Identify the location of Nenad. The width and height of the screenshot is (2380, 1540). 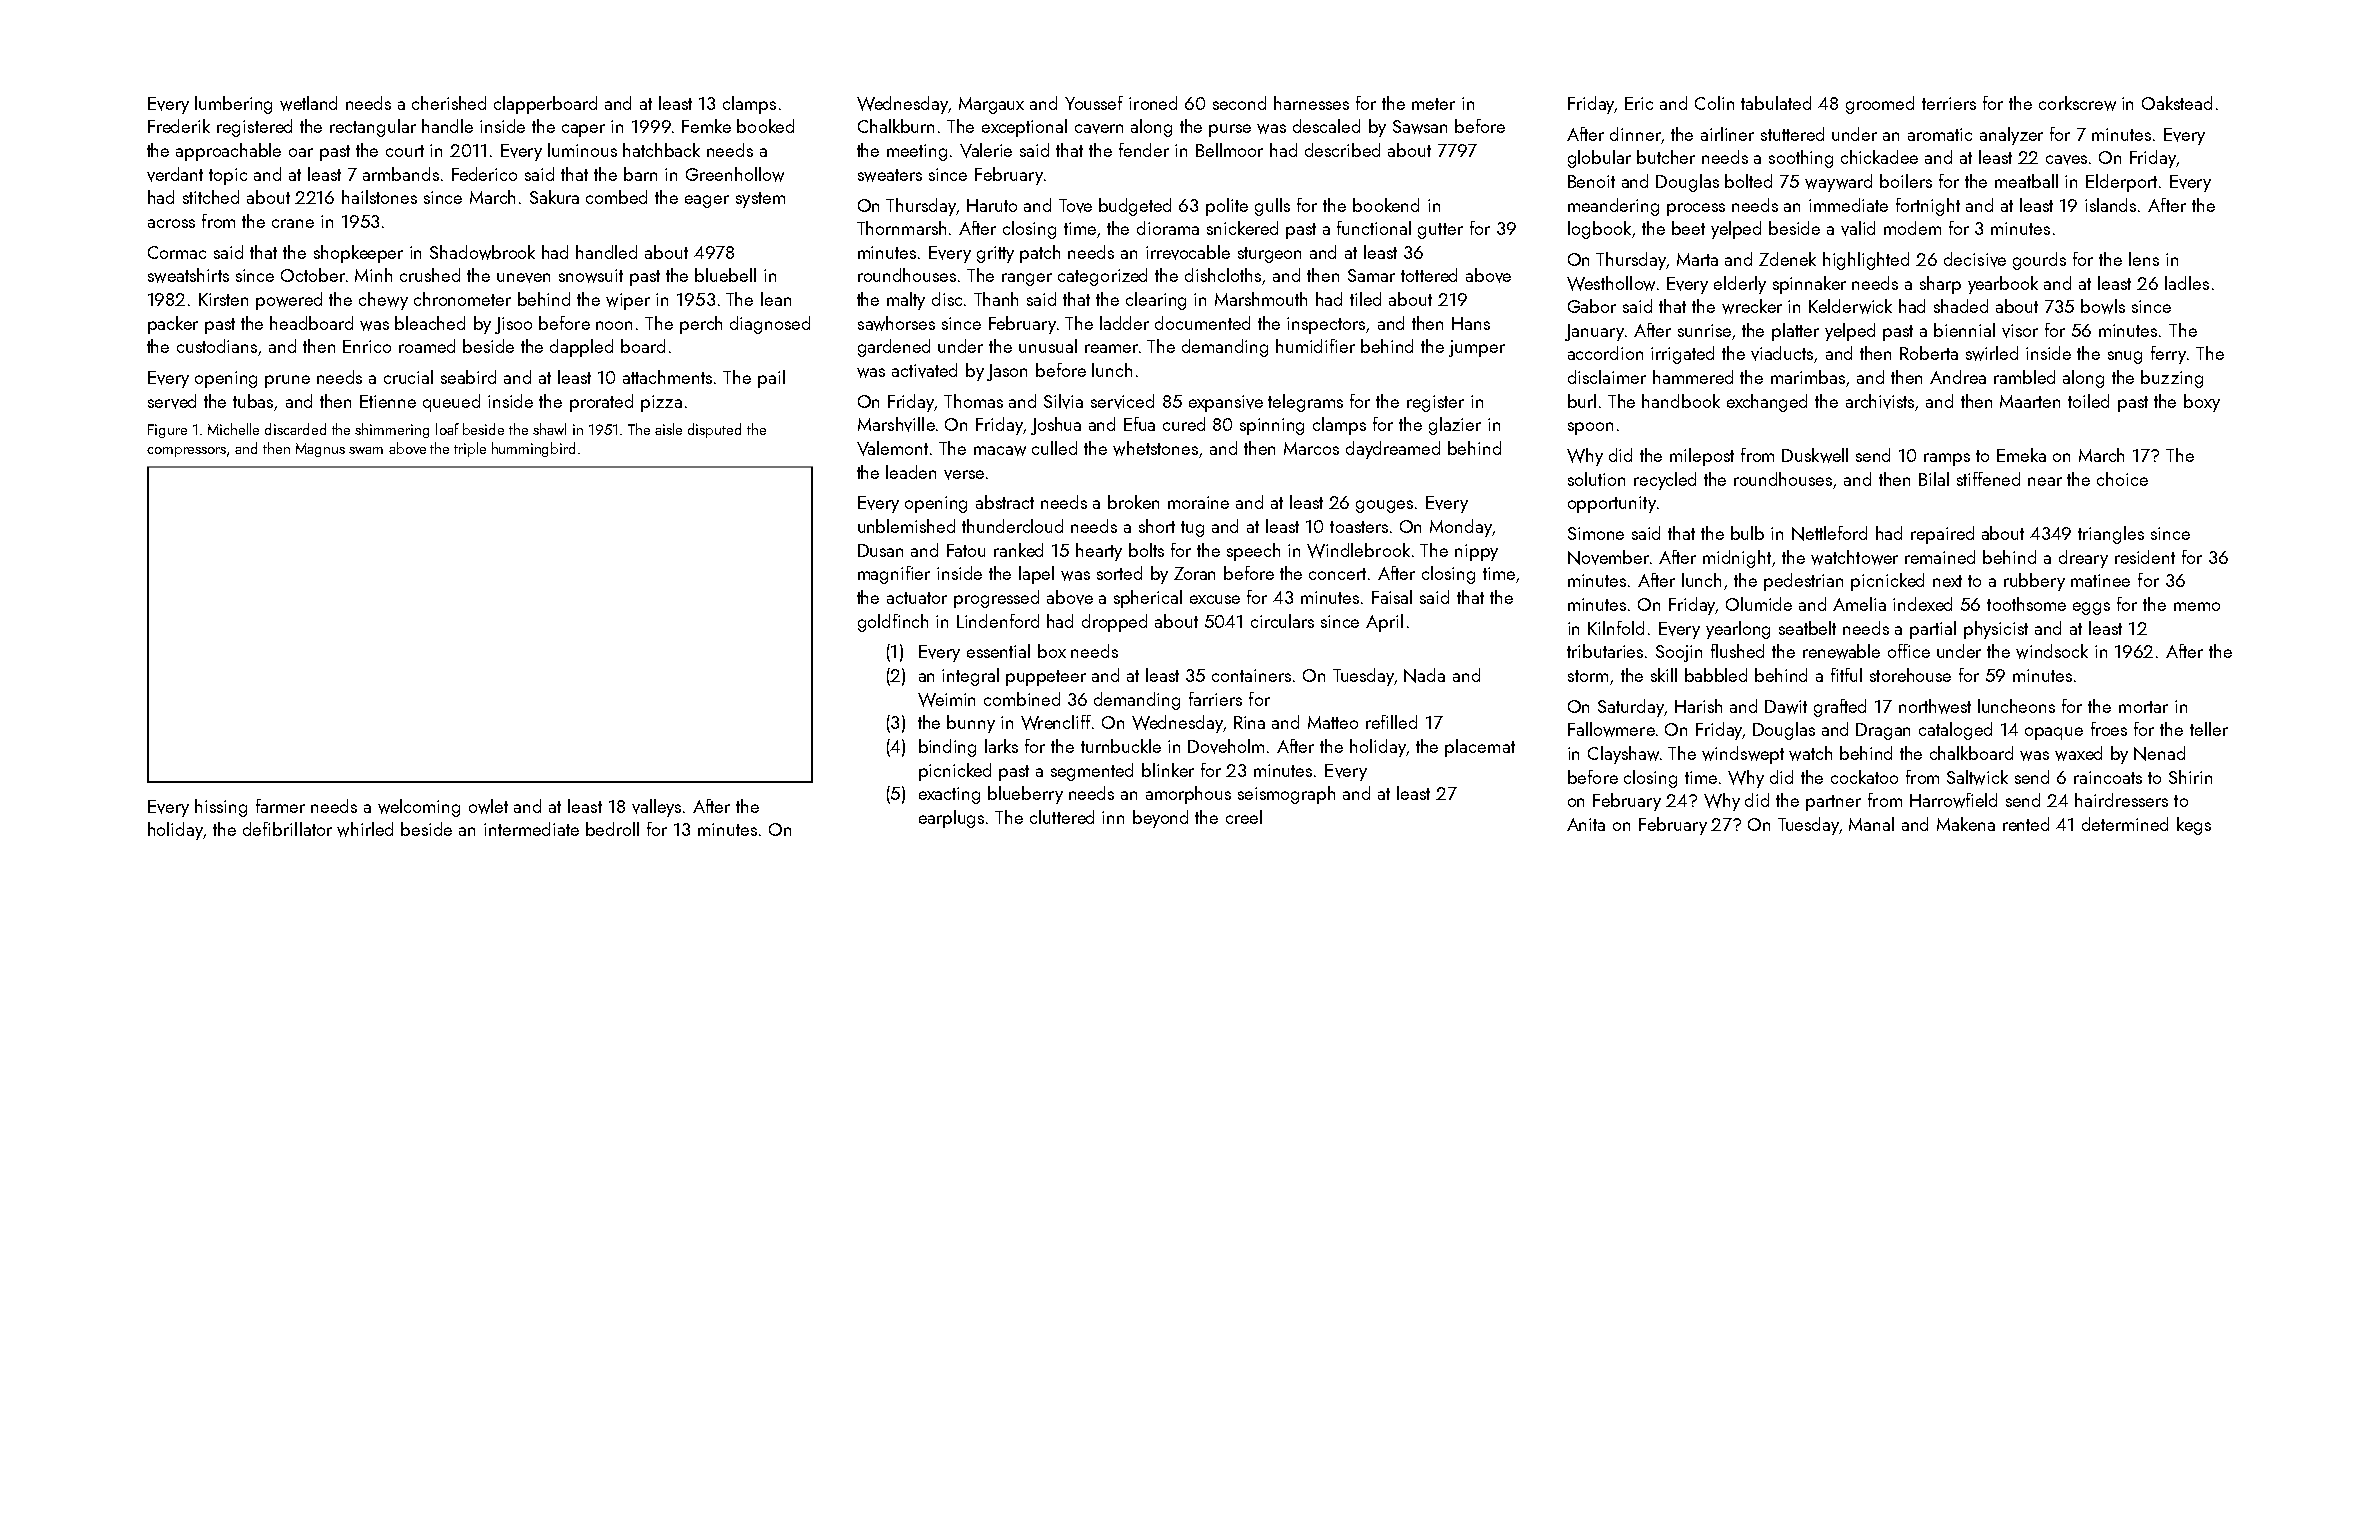
(2159, 753).
